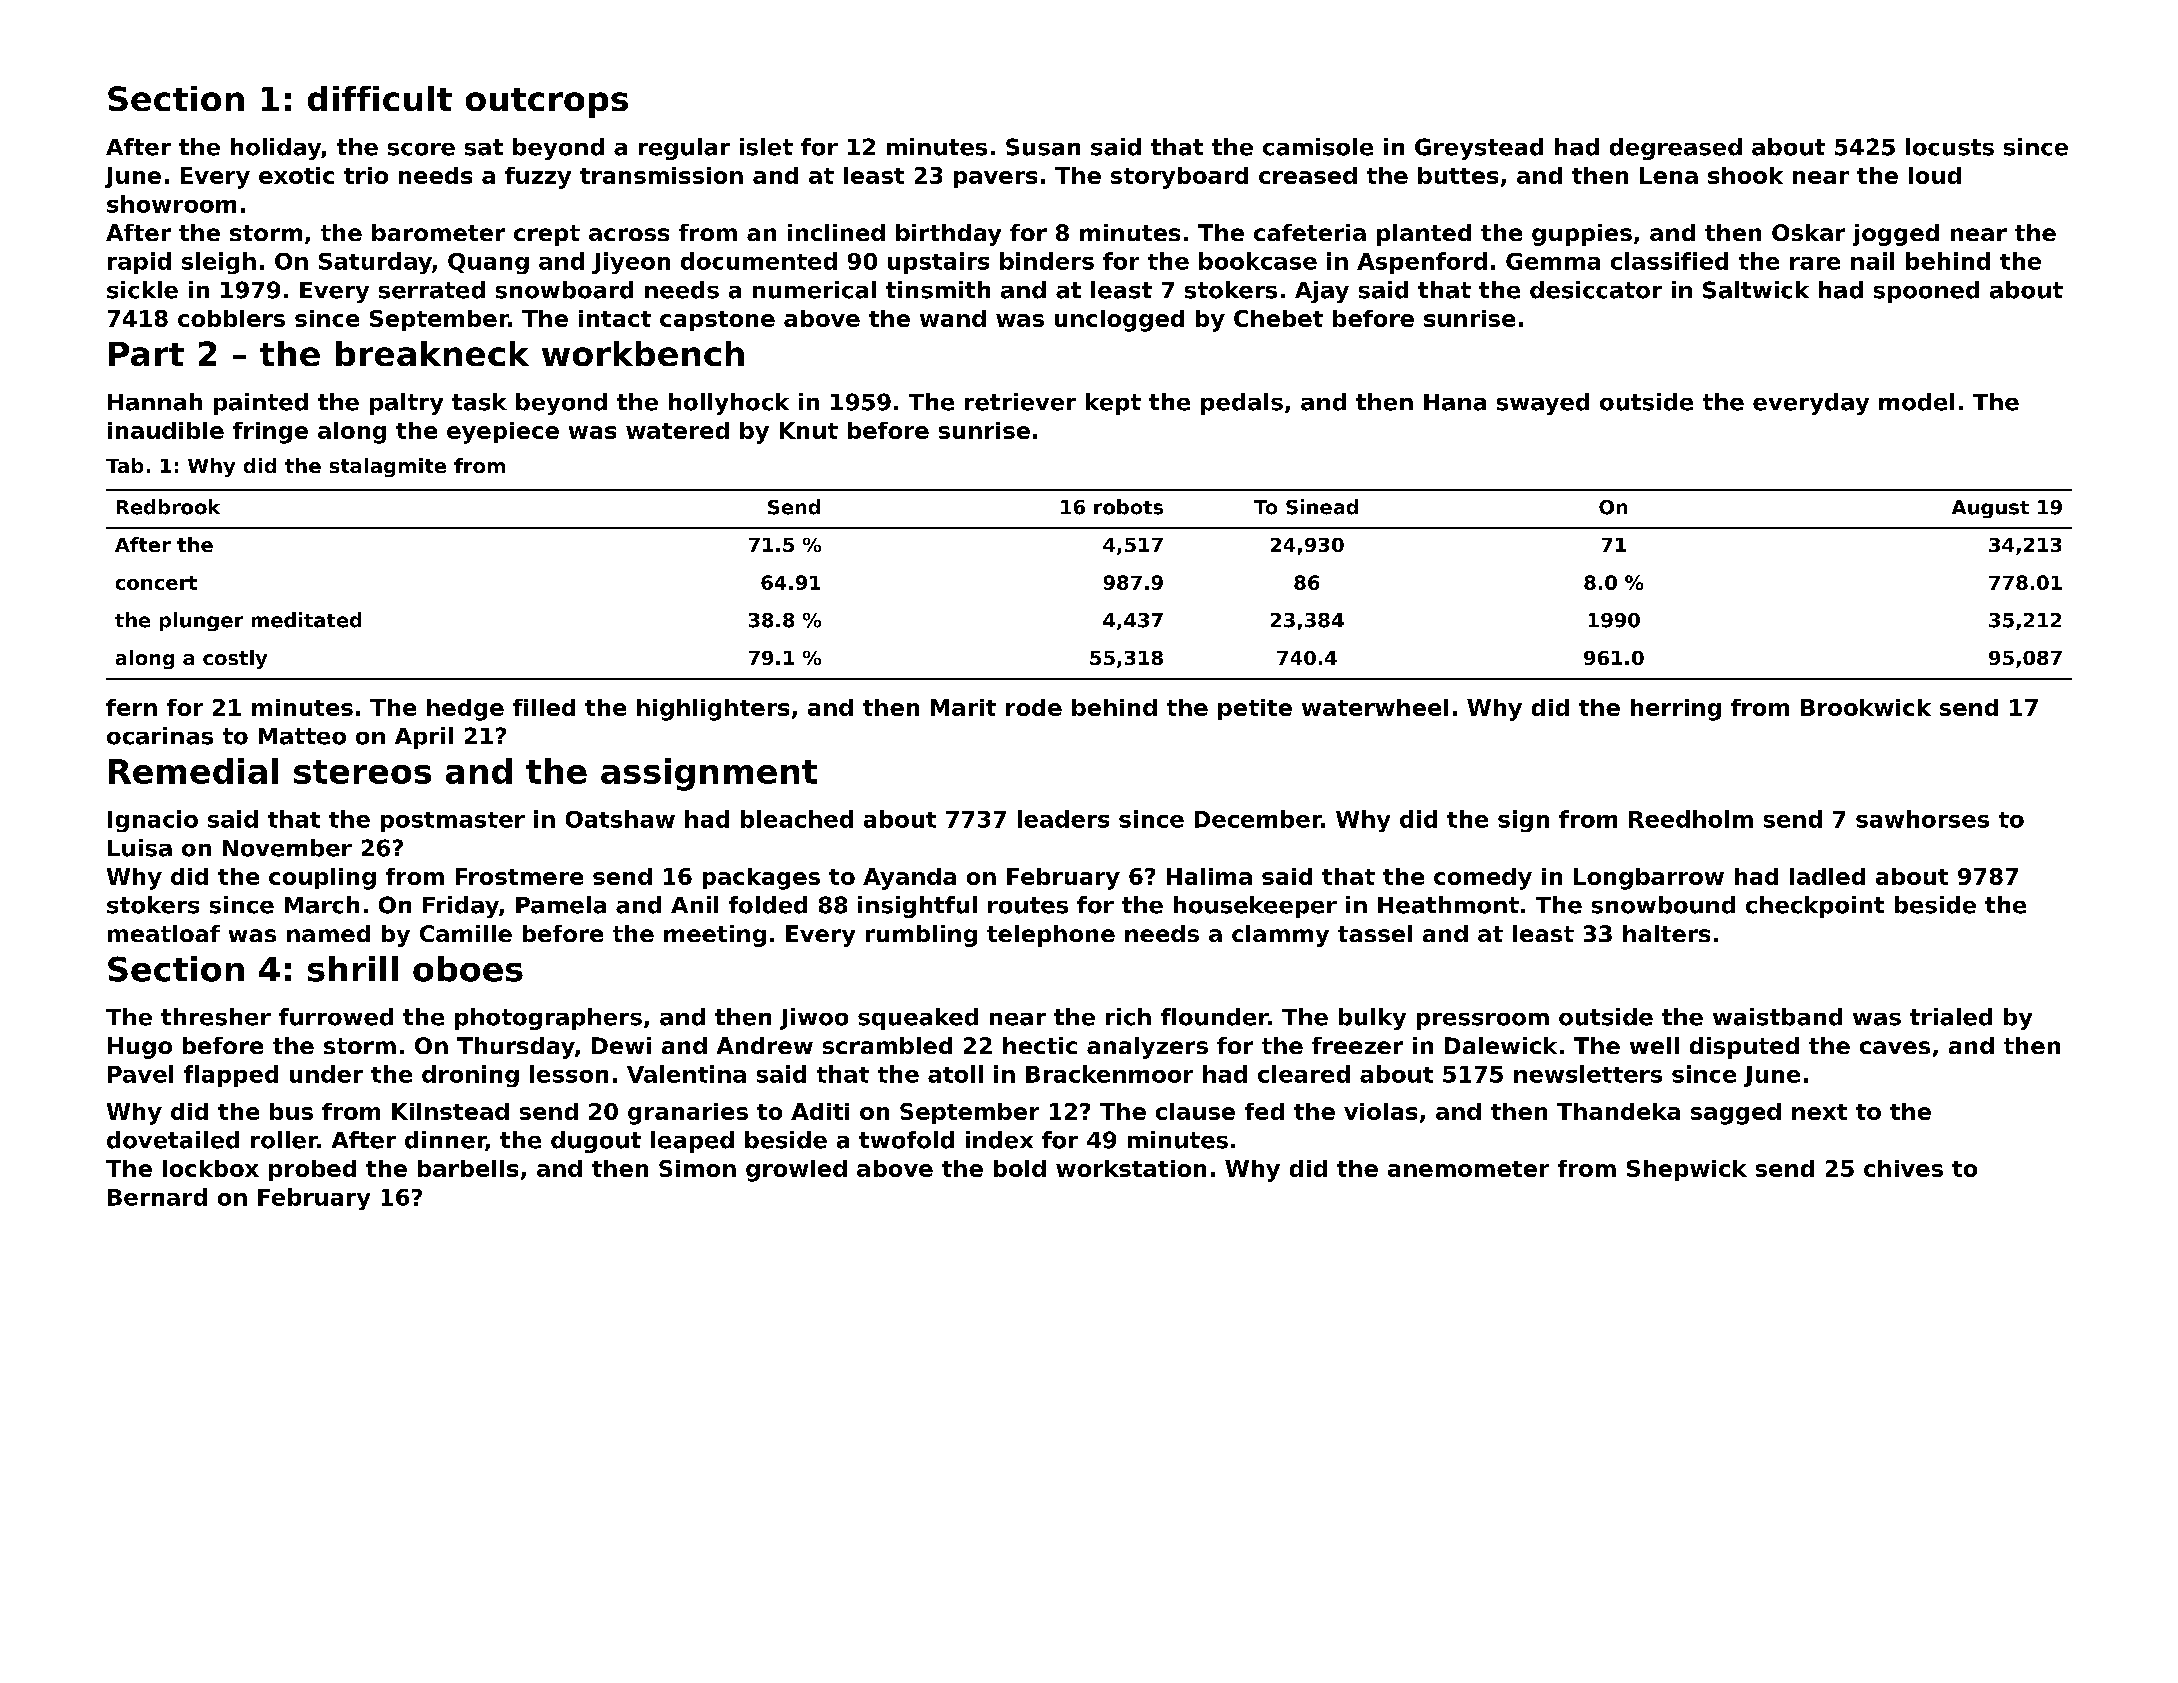 The image size is (2178, 1683). Describe the element at coordinates (796, 1171) in the document. I see `growled` at that location.
